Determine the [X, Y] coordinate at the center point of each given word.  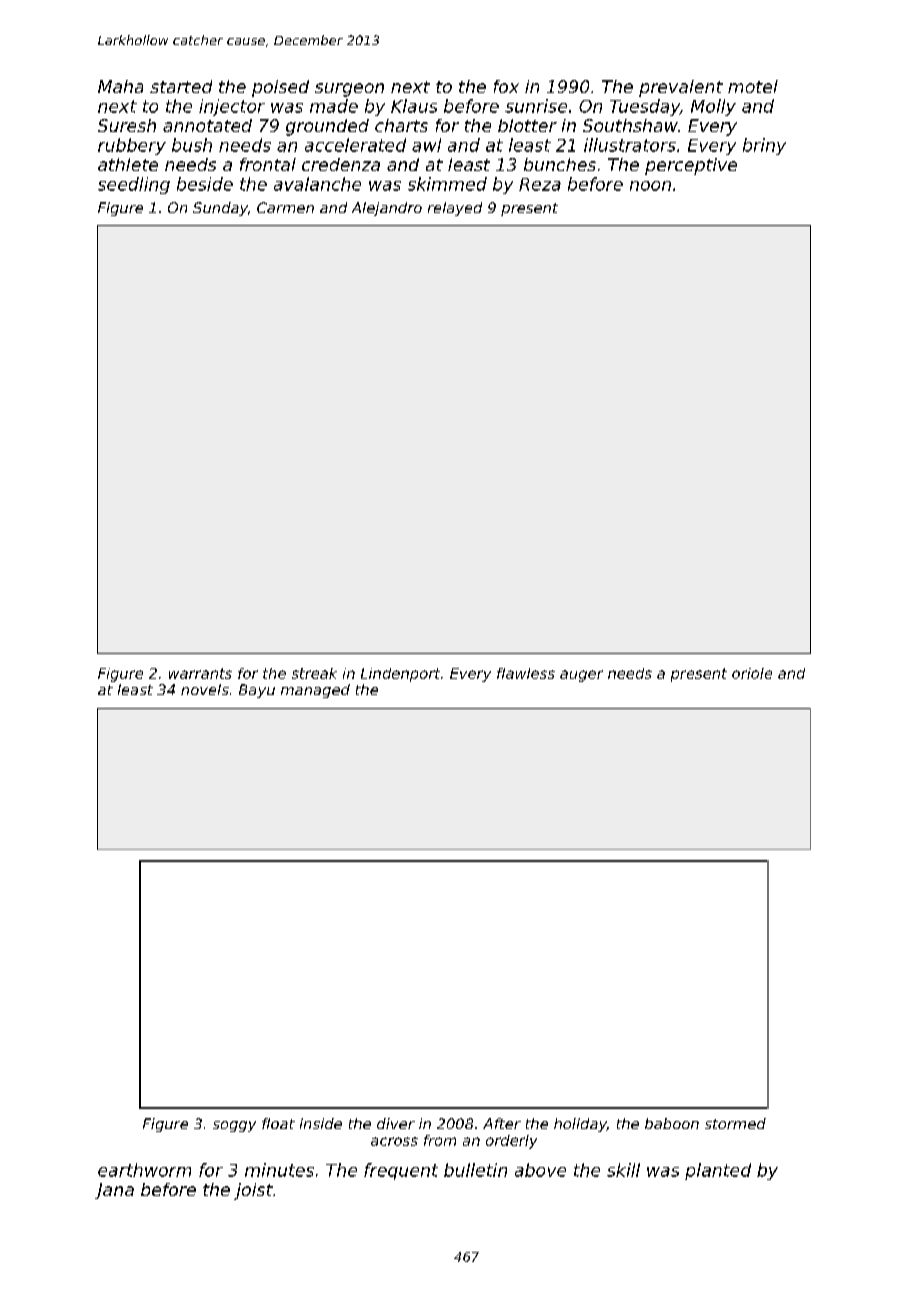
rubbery [132, 146]
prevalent [681, 88]
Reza [540, 184]
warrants [200, 673]
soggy [234, 1126]
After [502, 1123]
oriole [752, 673]
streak [314, 673]
